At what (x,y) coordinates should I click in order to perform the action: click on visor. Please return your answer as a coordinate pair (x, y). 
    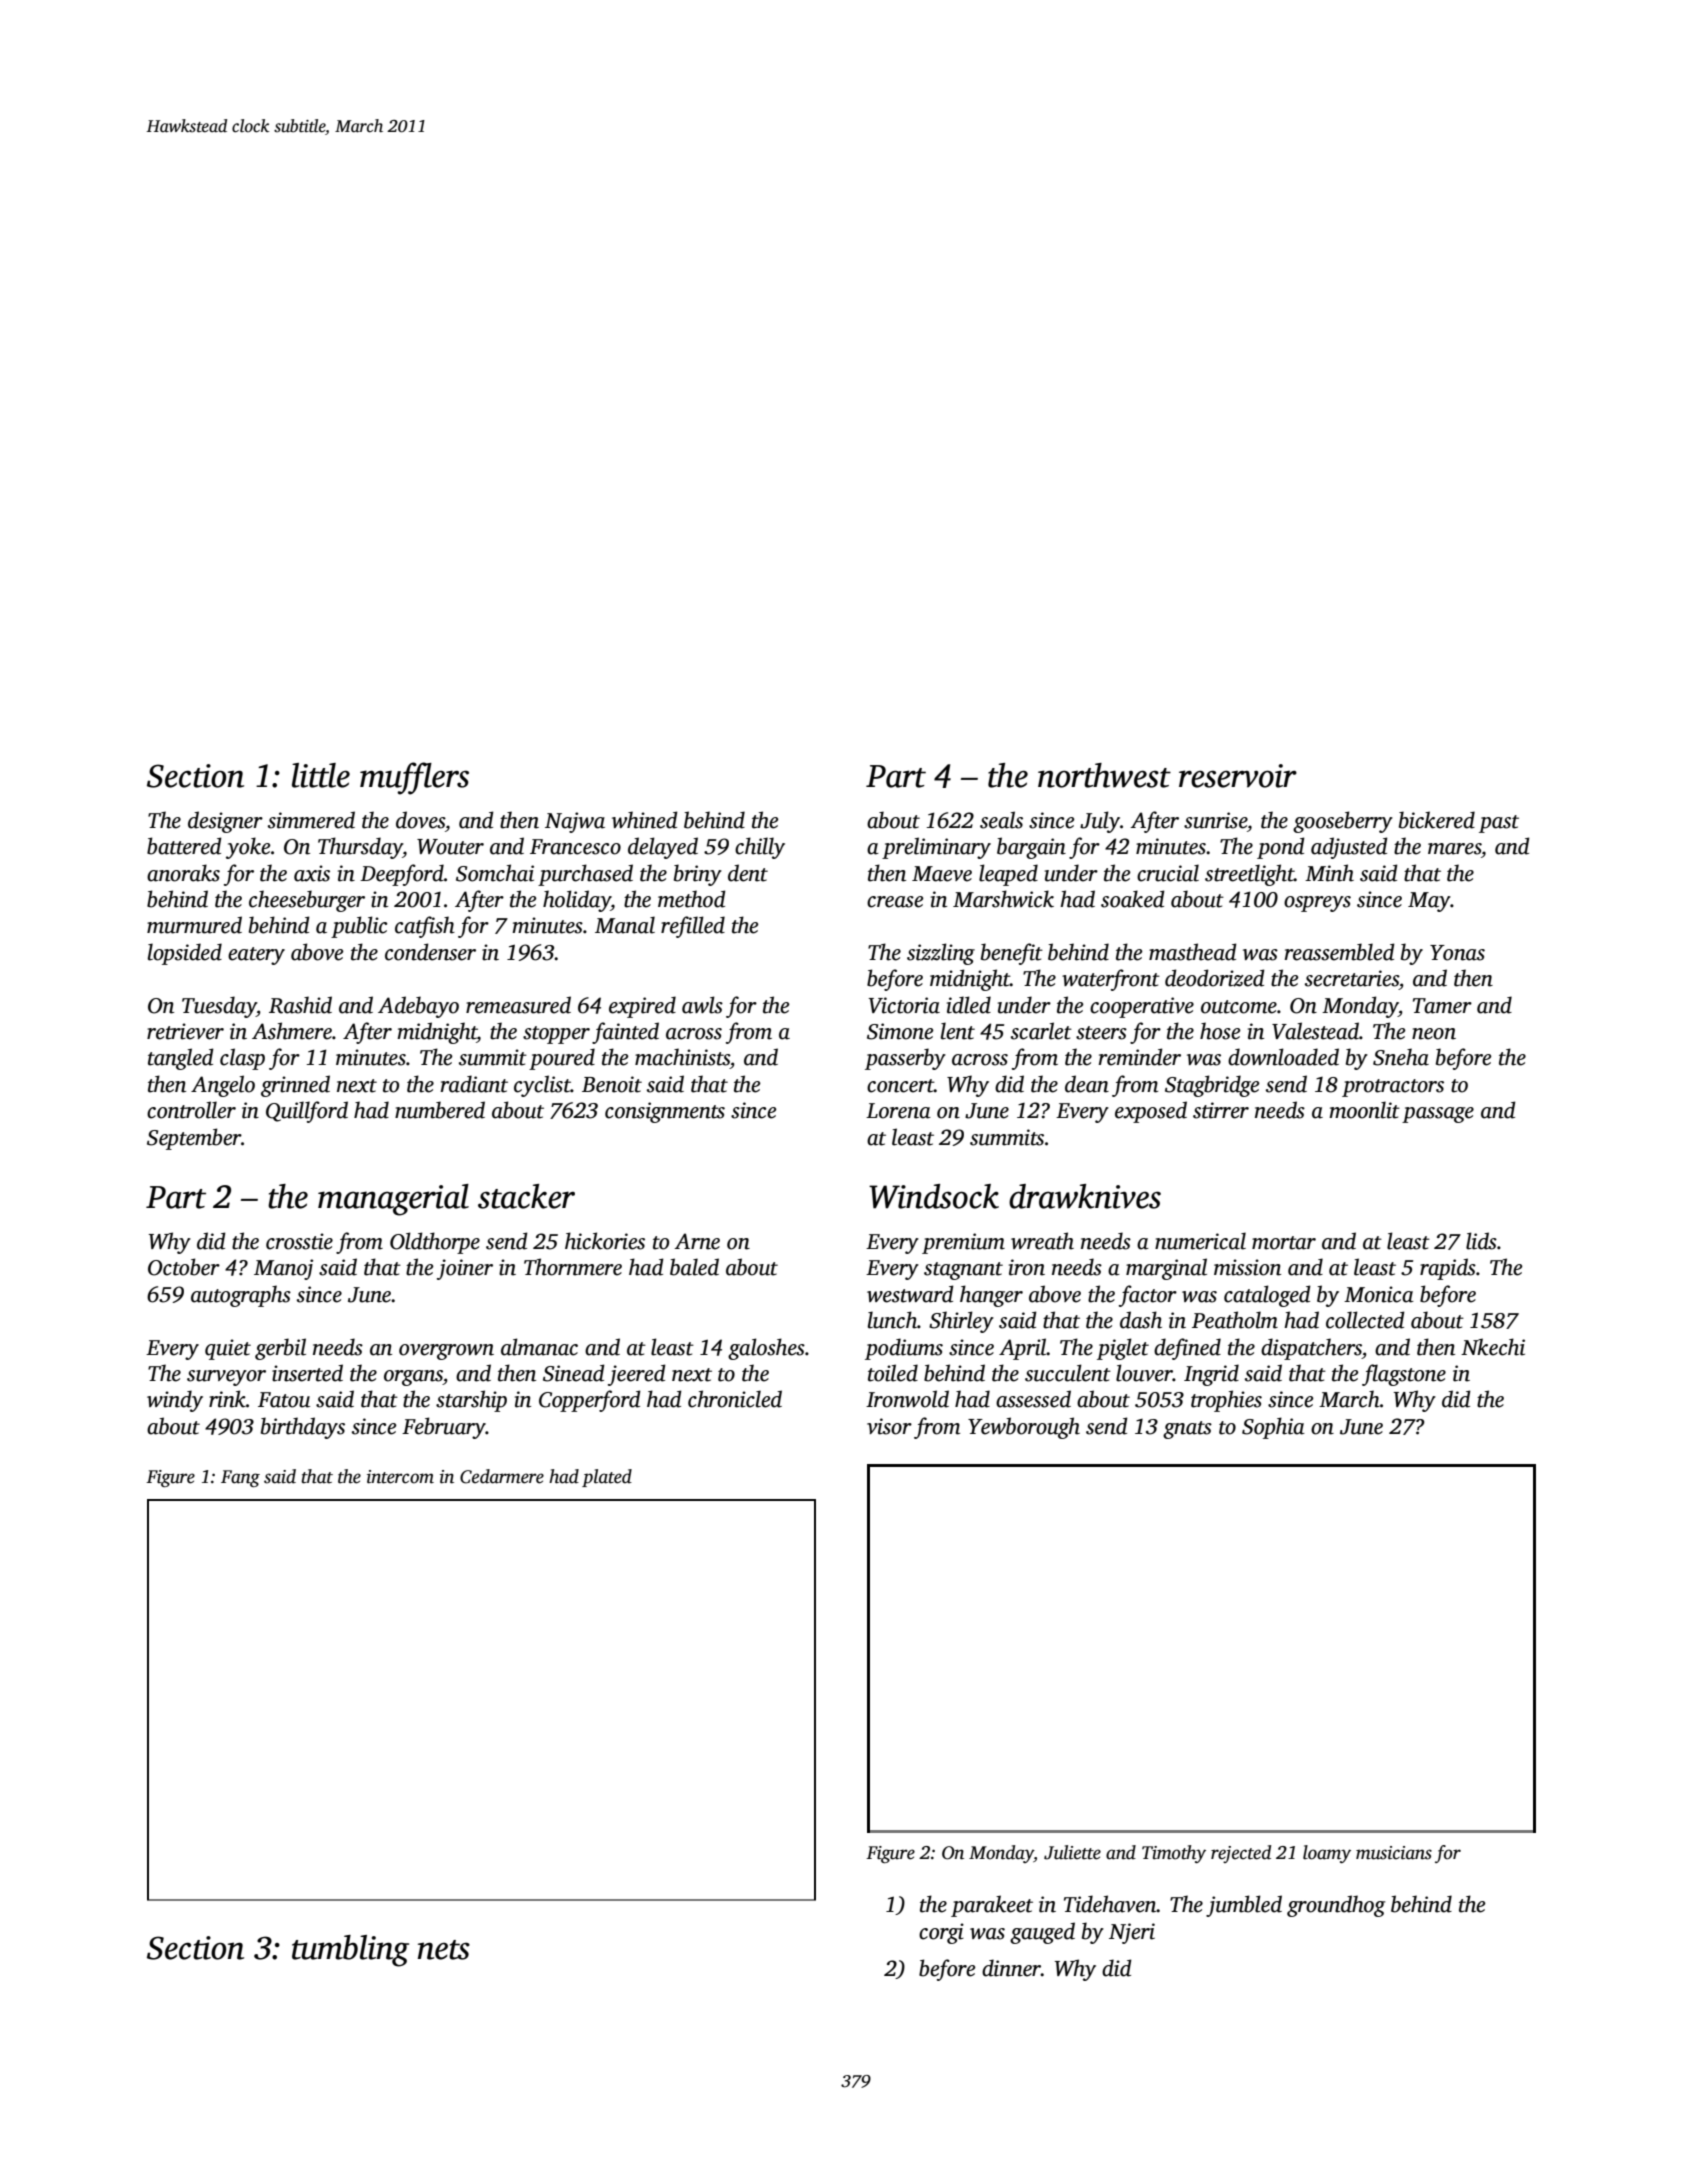
    Looking at the image, I should click on (889, 1426).
